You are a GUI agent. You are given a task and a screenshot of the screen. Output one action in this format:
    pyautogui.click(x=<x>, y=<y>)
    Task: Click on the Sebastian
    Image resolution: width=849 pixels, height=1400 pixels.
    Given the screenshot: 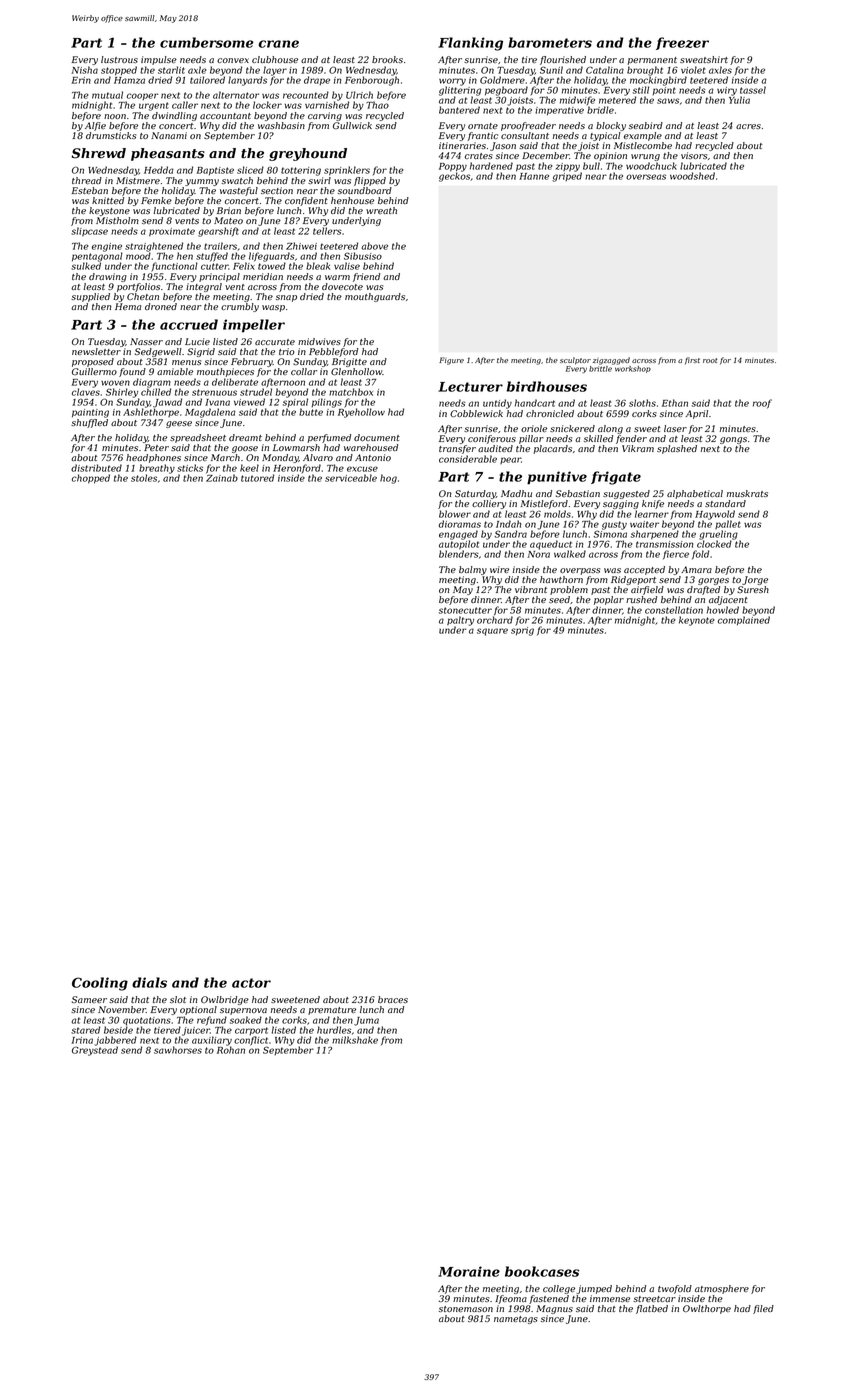 What is the action you would take?
    pyautogui.click(x=578, y=493)
